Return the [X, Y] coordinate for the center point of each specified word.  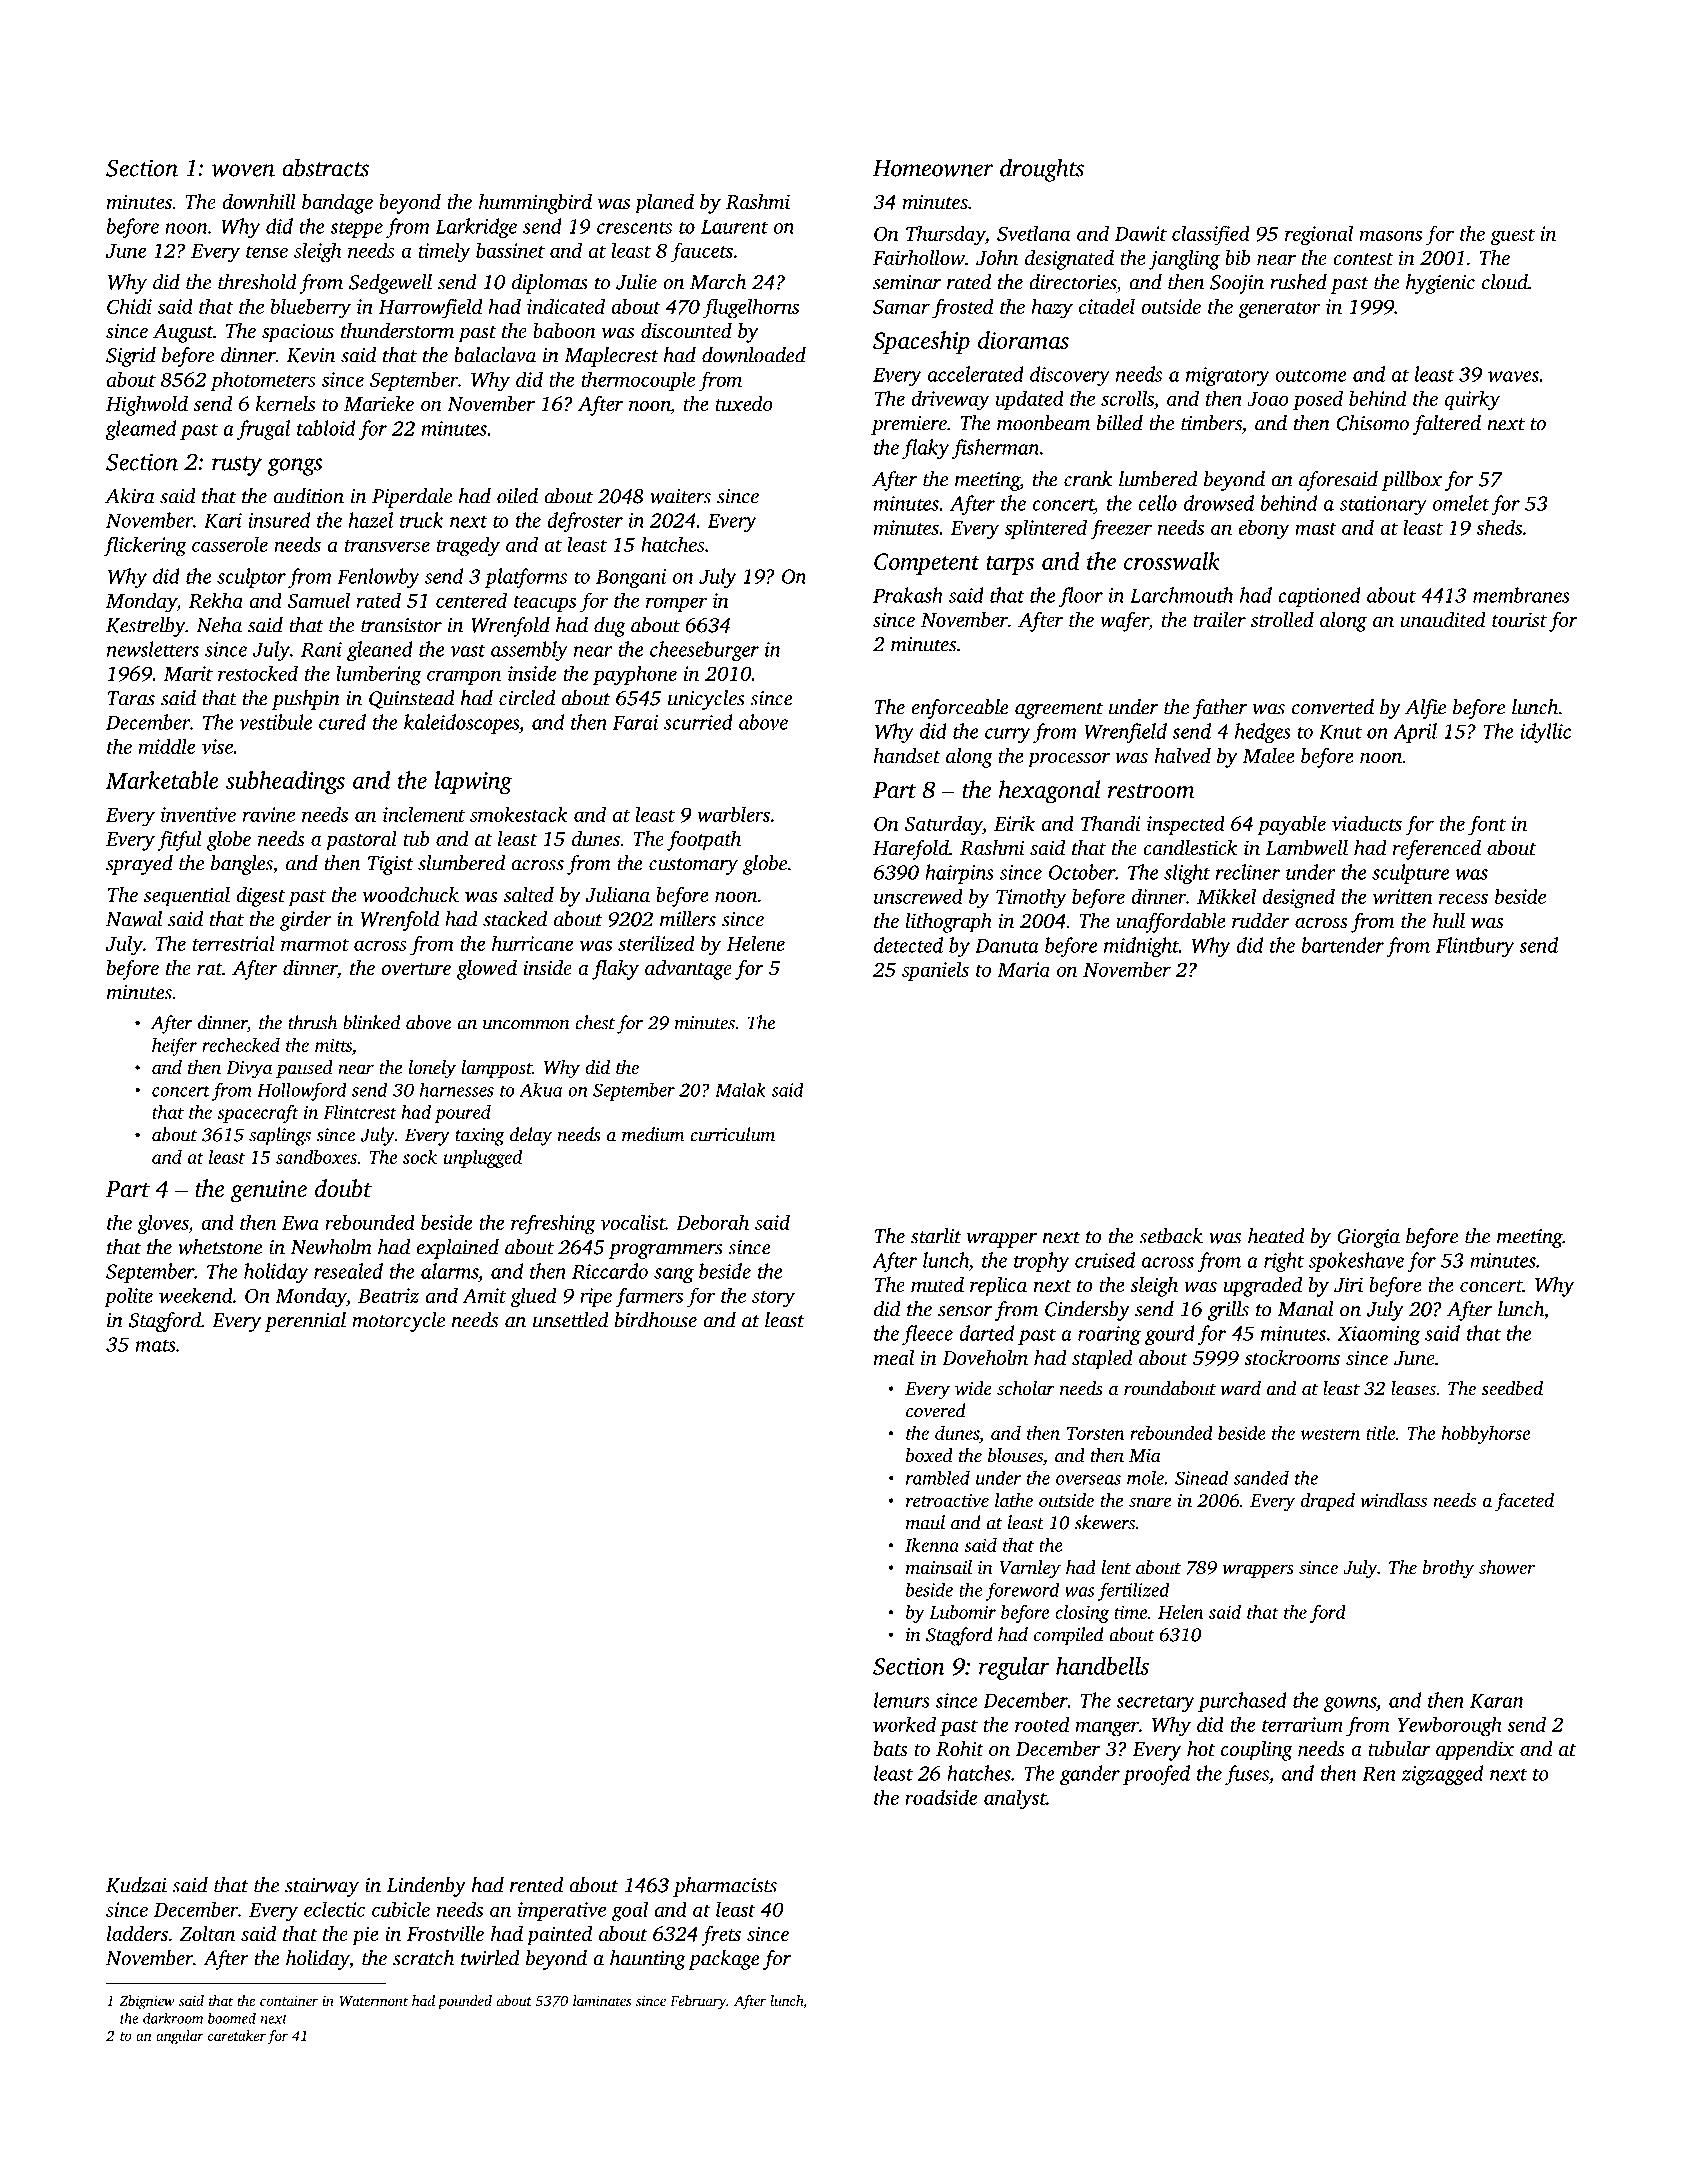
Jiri [1348, 1285]
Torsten [1095, 1433]
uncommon [526, 1025]
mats [156, 1345]
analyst [1015, 1799]
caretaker [237, 2035]
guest [1512, 237]
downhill [259, 202]
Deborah [712, 1222]
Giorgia [1368, 1238]
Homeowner [933, 168]
